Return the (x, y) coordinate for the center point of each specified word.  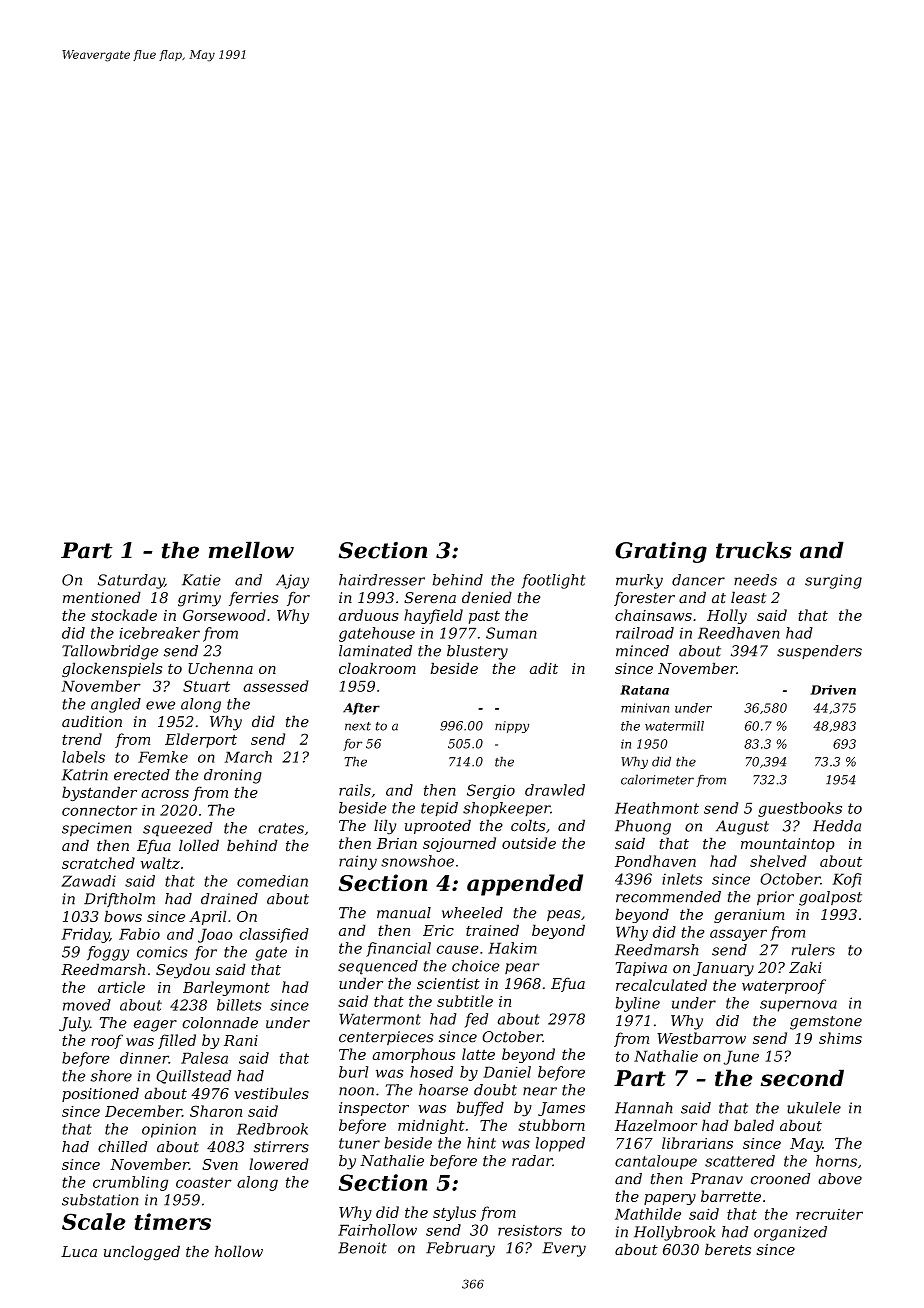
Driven (833, 690)
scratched (98, 863)
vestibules (271, 1093)
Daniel (507, 1072)
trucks (754, 550)
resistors (530, 1230)
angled (116, 705)
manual (404, 913)
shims (840, 1038)
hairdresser (382, 580)
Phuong (643, 827)
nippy (512, 727)
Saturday (130, 581)
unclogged (142, 1253)
